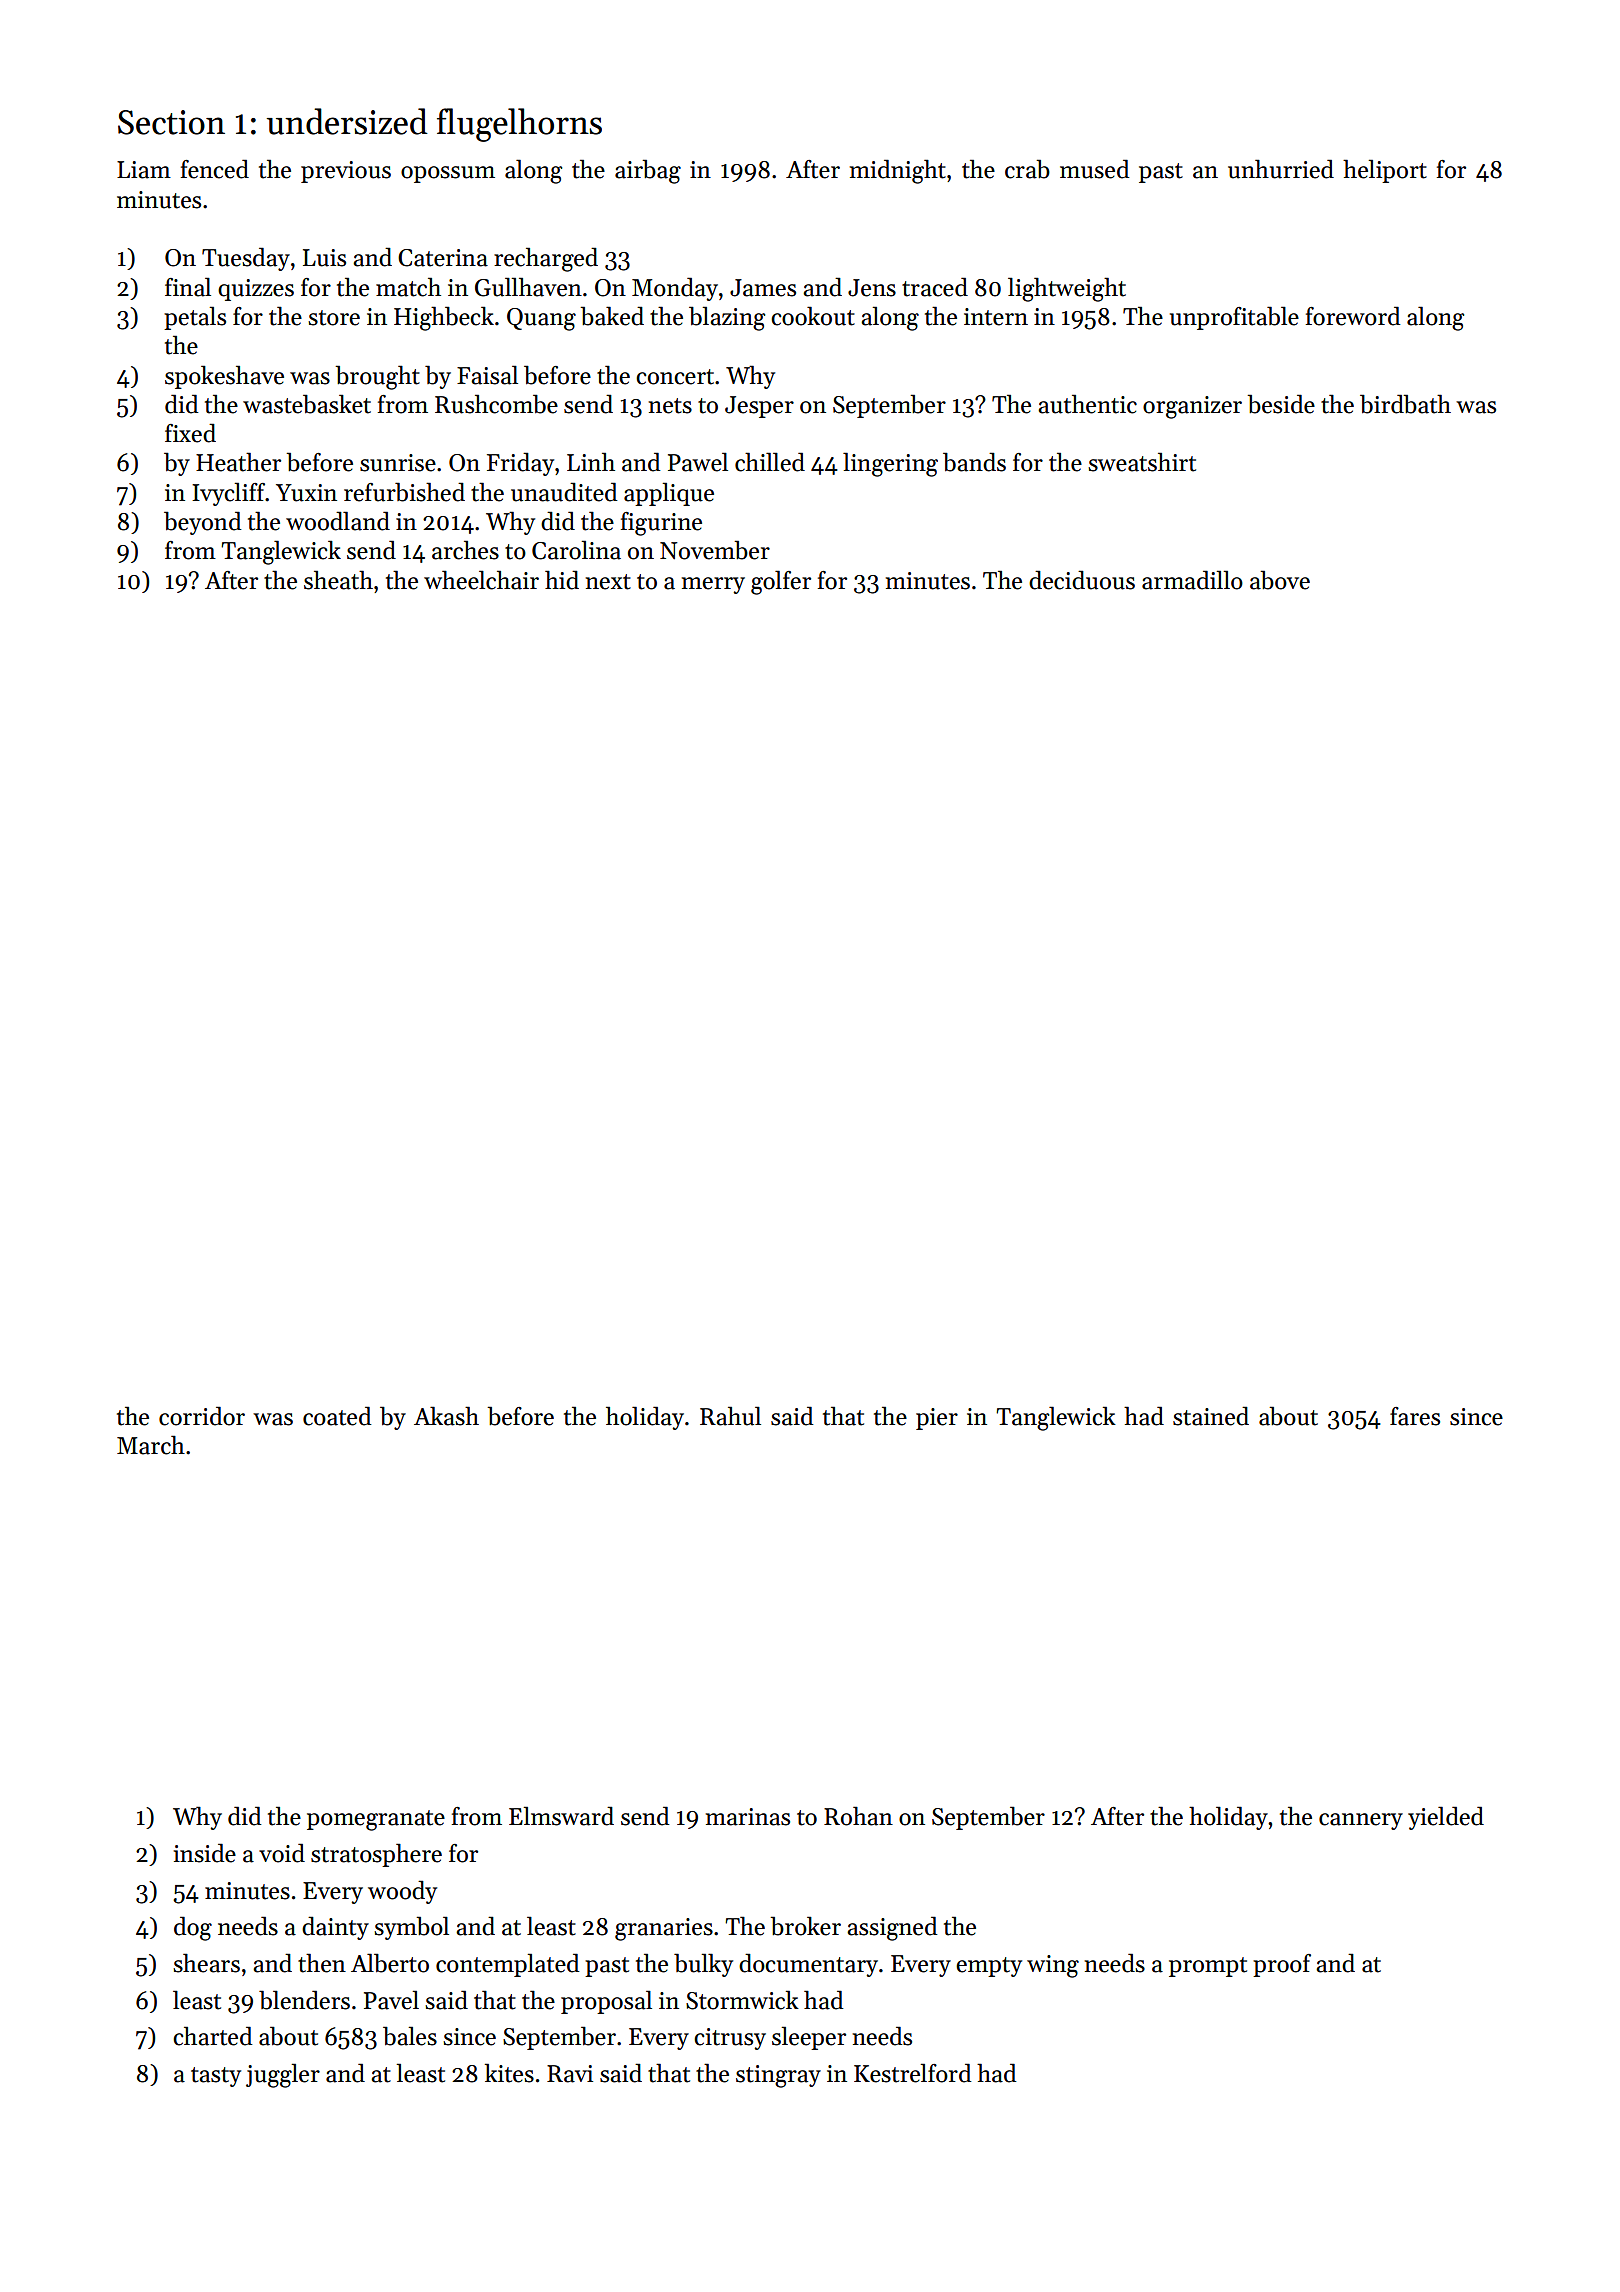 This image has height=2292, width=1620. Describe the element at coordinates (1282, 1965) in the image. I see `proof` at that location.
